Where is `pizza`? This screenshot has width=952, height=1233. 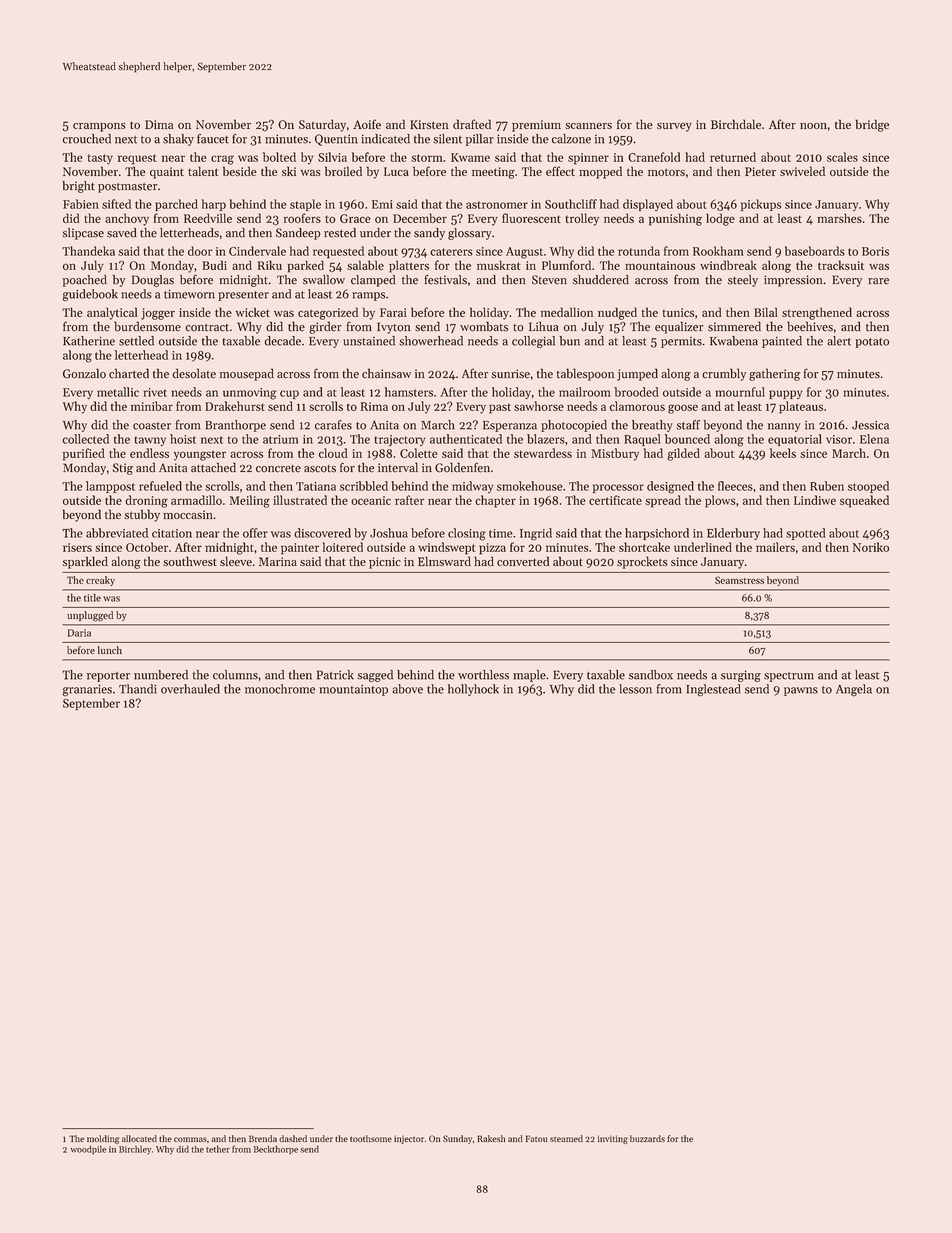
pizza is located at coordinates (492, 549).
